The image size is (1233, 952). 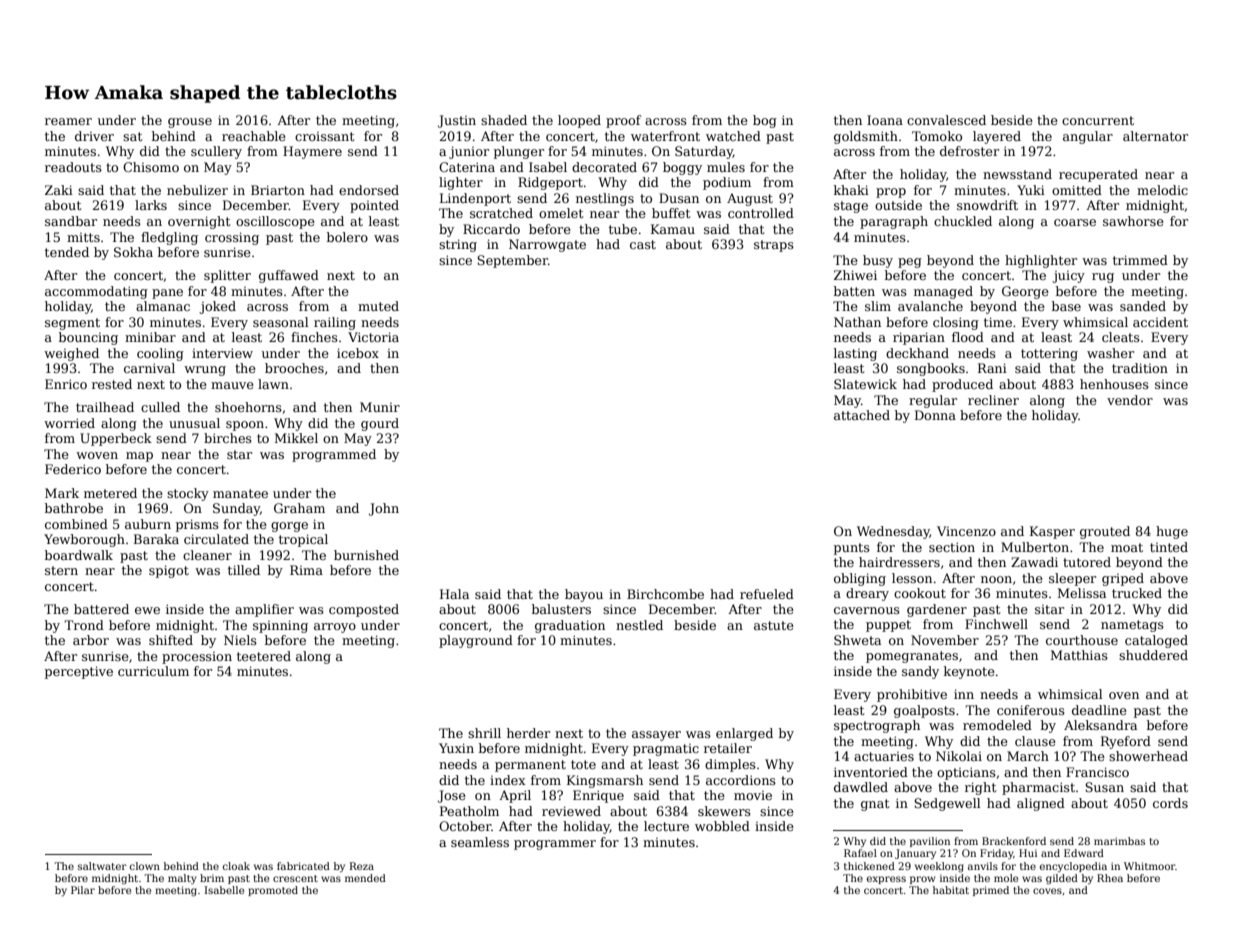 I want to click on manatee, so click(x=240, y=493).
